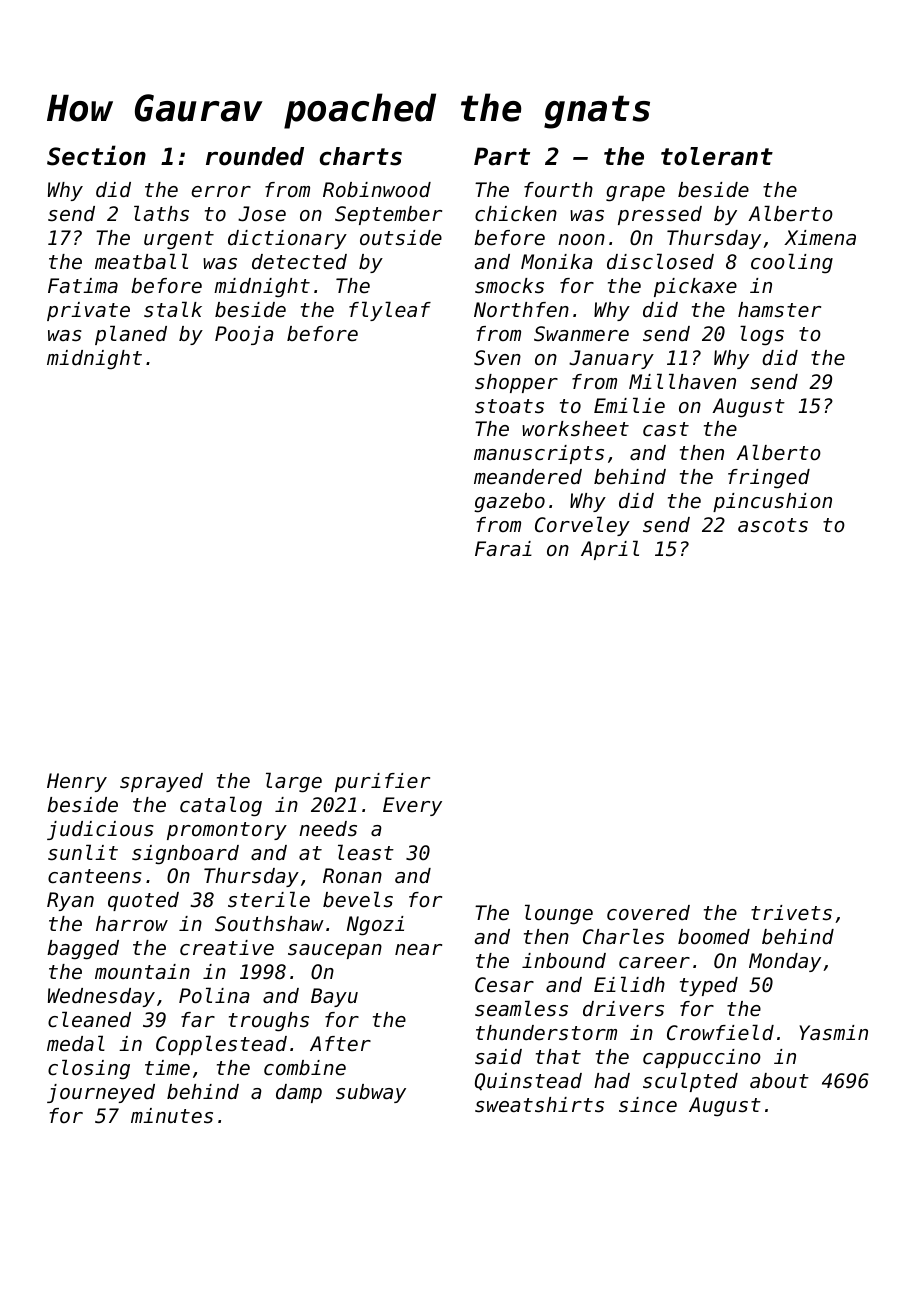  What do you see at coordinates (773, 525) in the screenshot?
I see `ascots` at bounding box center [773, 525].
